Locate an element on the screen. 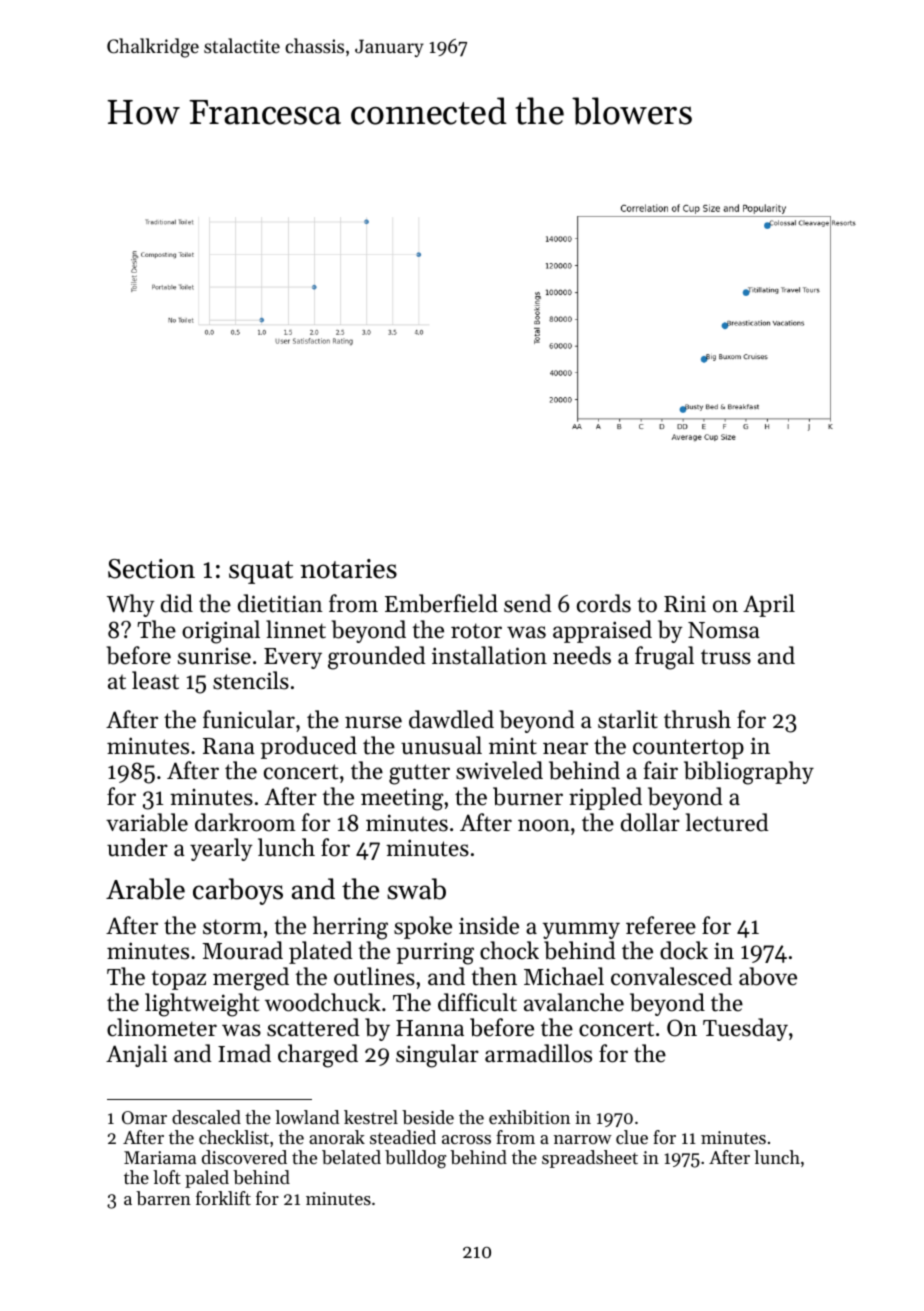 This screenshot has width=924, height=1311. difficult is located at coordinates (477, 1002).
